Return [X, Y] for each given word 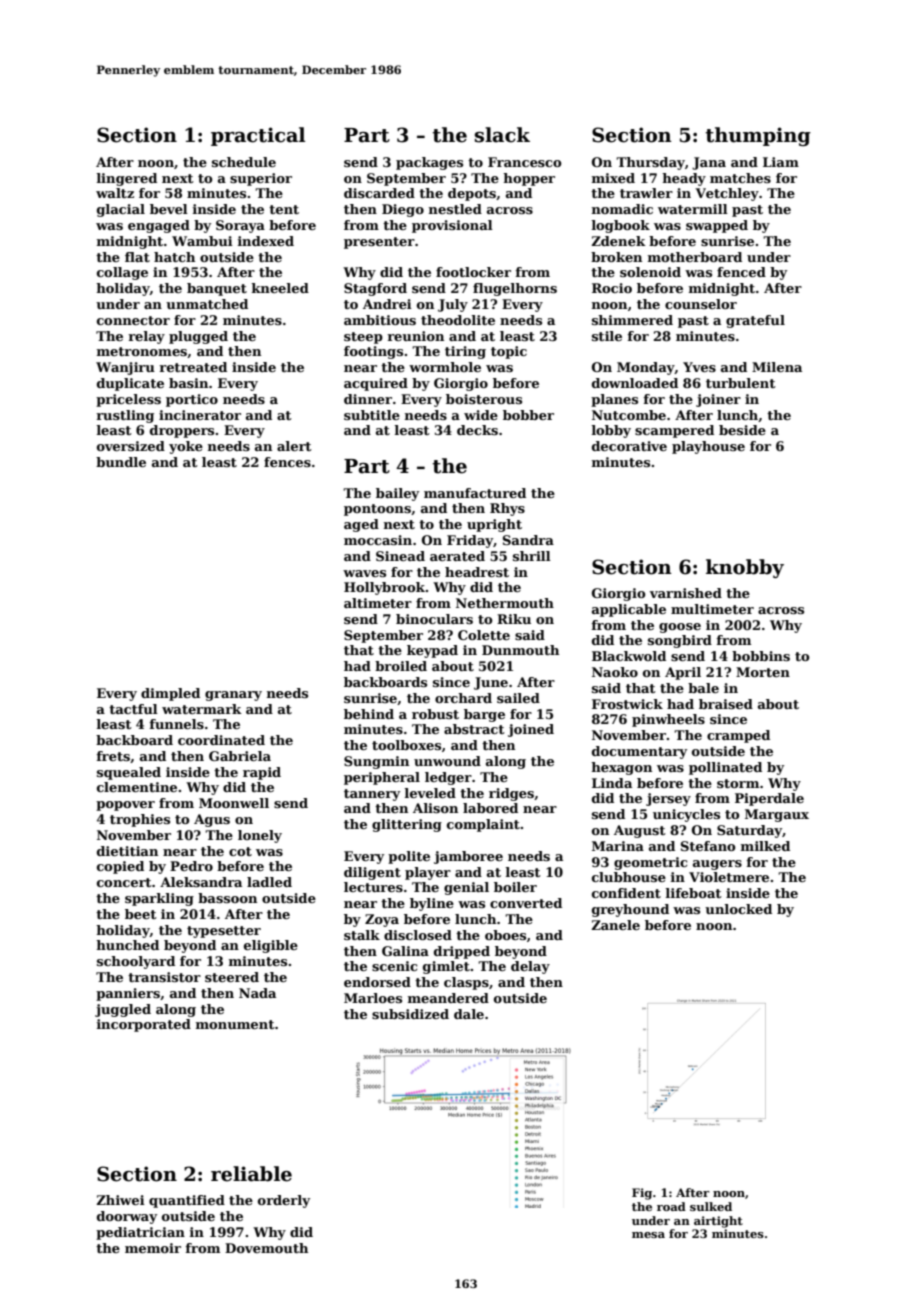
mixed [613, 178]
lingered [127, 179]
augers [717, 865]
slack [502, 135]
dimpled [170, 694]
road [671, 1206]
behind [369, 714]
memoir [153, 1248]
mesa [648, 1235]
